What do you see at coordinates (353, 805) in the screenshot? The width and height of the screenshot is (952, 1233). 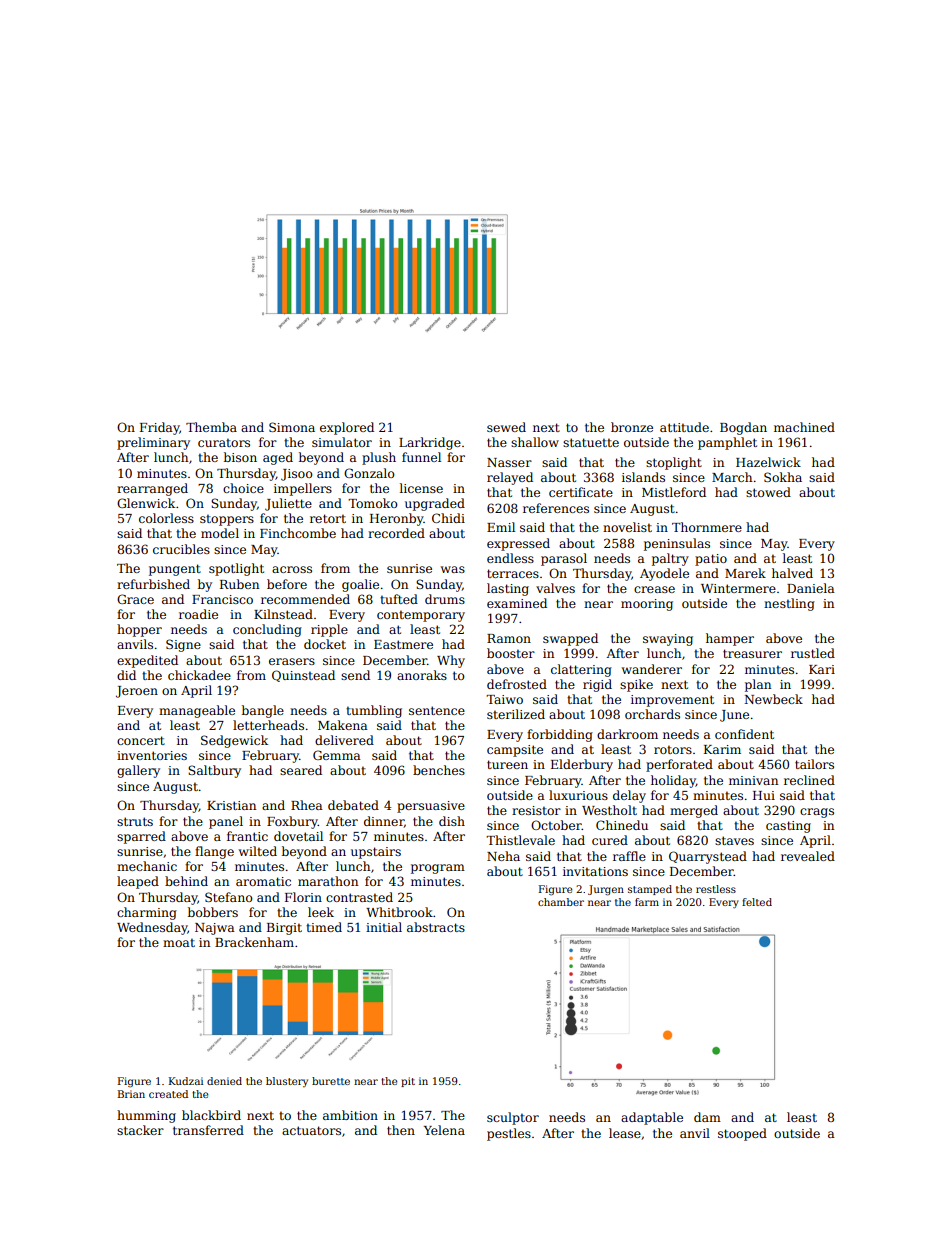 I see `debated` at bounding box center [353, 805].
